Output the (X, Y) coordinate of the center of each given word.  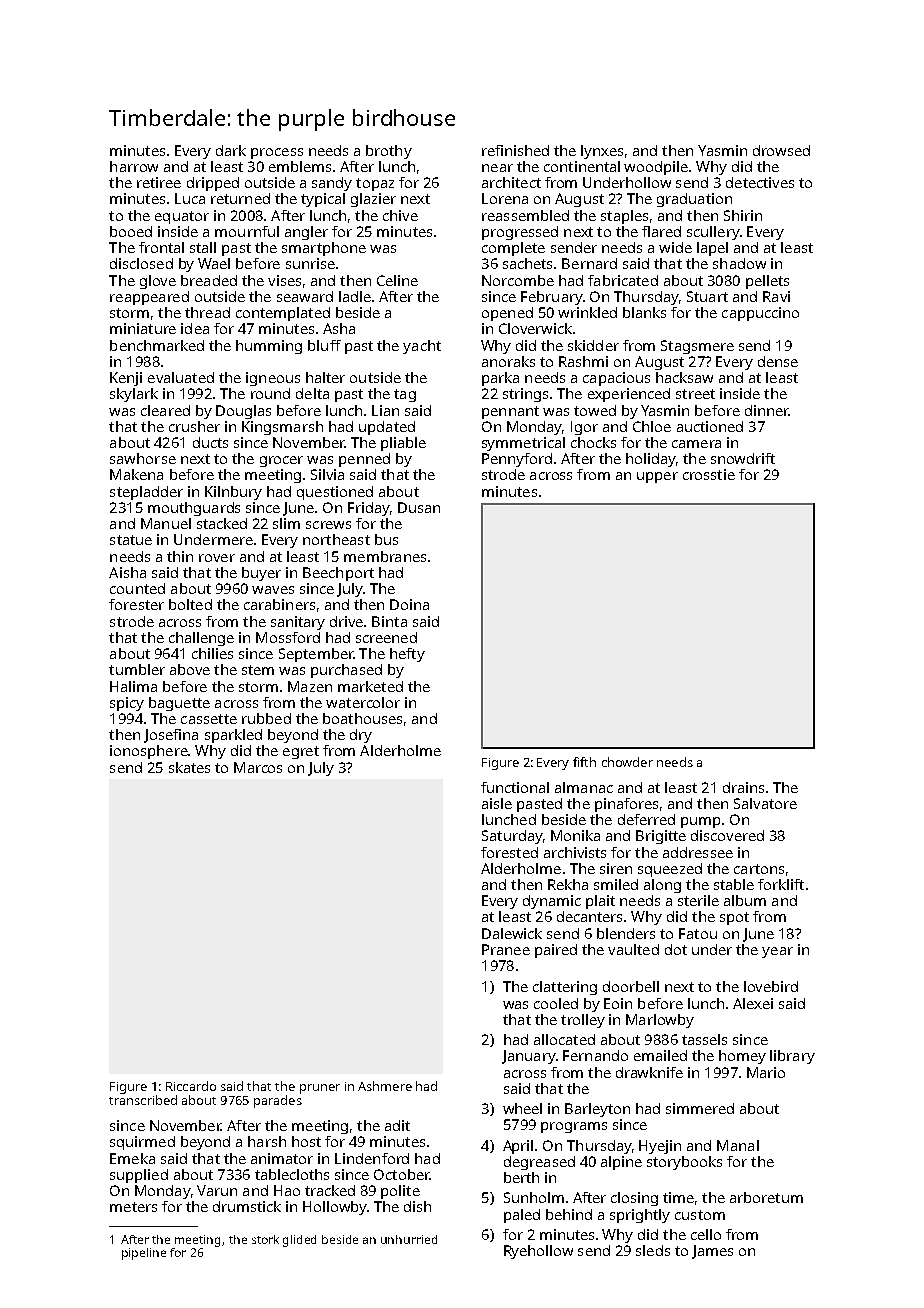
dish (417, 1206)
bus (386, 539)
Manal (738, 1145)
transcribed (143, 1100)
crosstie (709, 474)
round (270, 393)
